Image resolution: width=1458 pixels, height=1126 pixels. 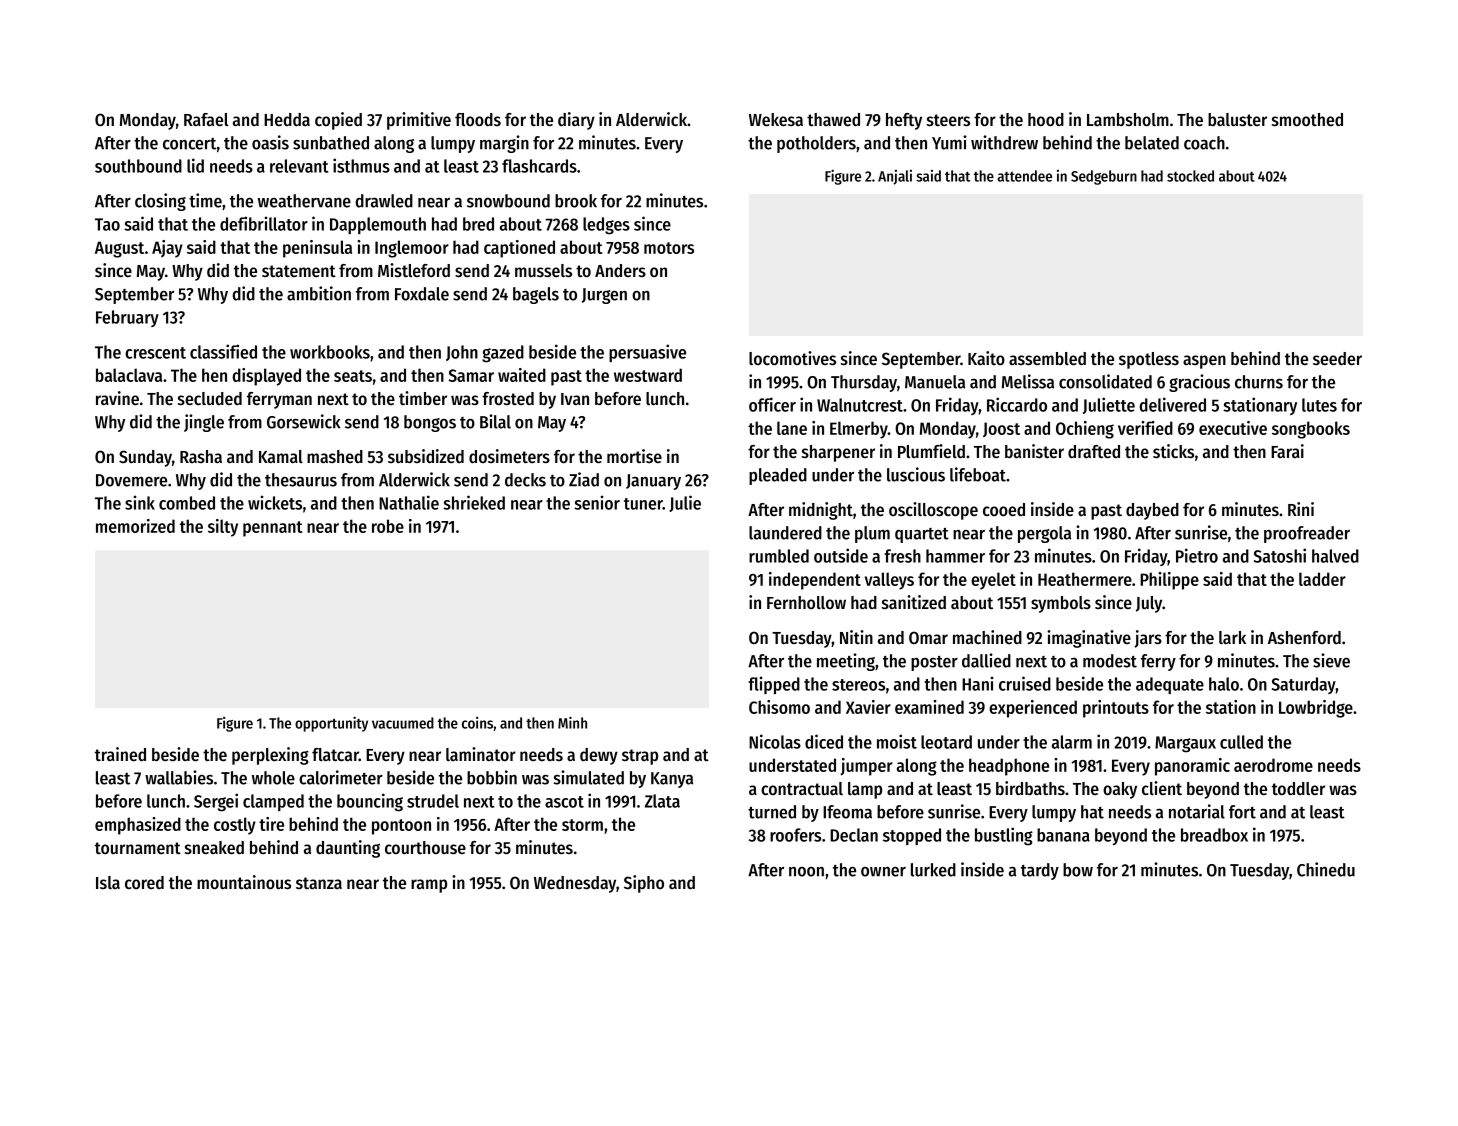 What do you see at coordinates (779, 556) in the screenshot?
I see `rumbled` at bounding box center [779, 556].
